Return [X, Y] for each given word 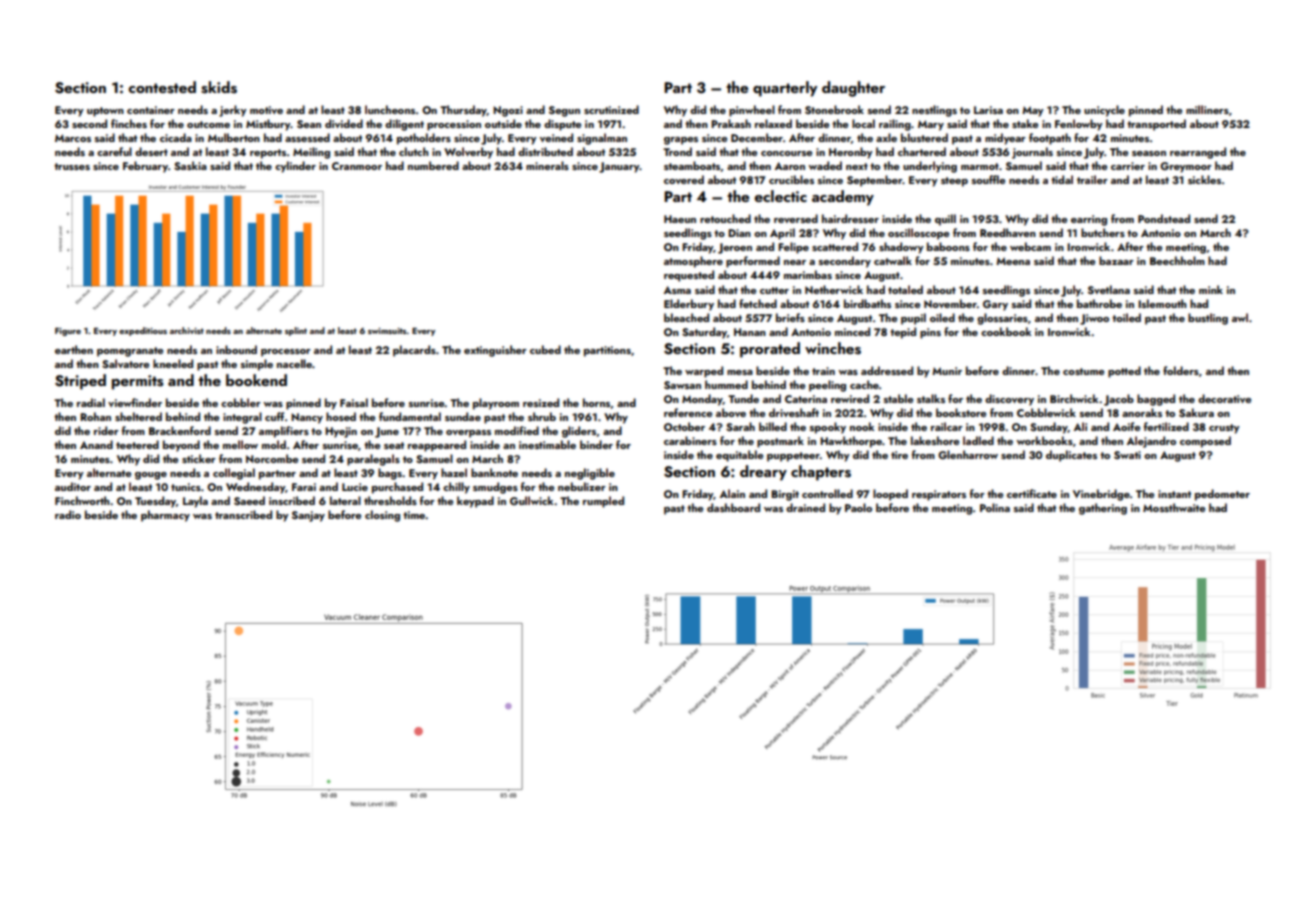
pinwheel [752, 111]
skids [219, 87]
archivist [187, 330]
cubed [545, 349]
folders [1181, 370]
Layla [195, 502]
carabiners [690, 440]
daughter [853, 89]
